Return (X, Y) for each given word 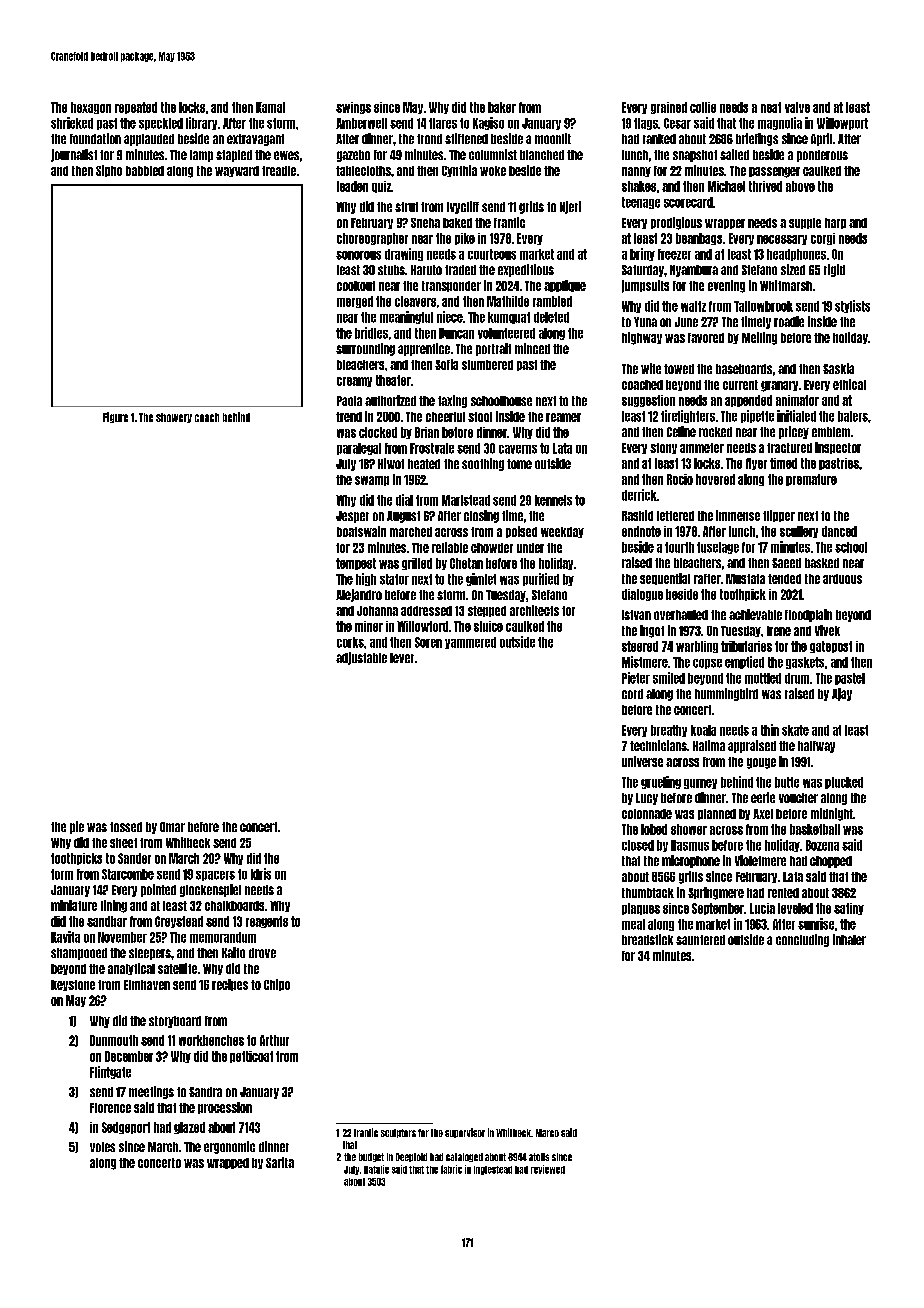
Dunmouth (114, 1040)
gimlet (481, 579)
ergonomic (229, 1147)
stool (480, 417)
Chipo (277, 985)
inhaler (849, 939)
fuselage (718, 548)
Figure (115, 417)
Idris (261, 874)
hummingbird (726, 694)
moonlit (553, 138)
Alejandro (359, 595)
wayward (237, 171)
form (62, 874)
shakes (639, 186)
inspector (838, 448)
